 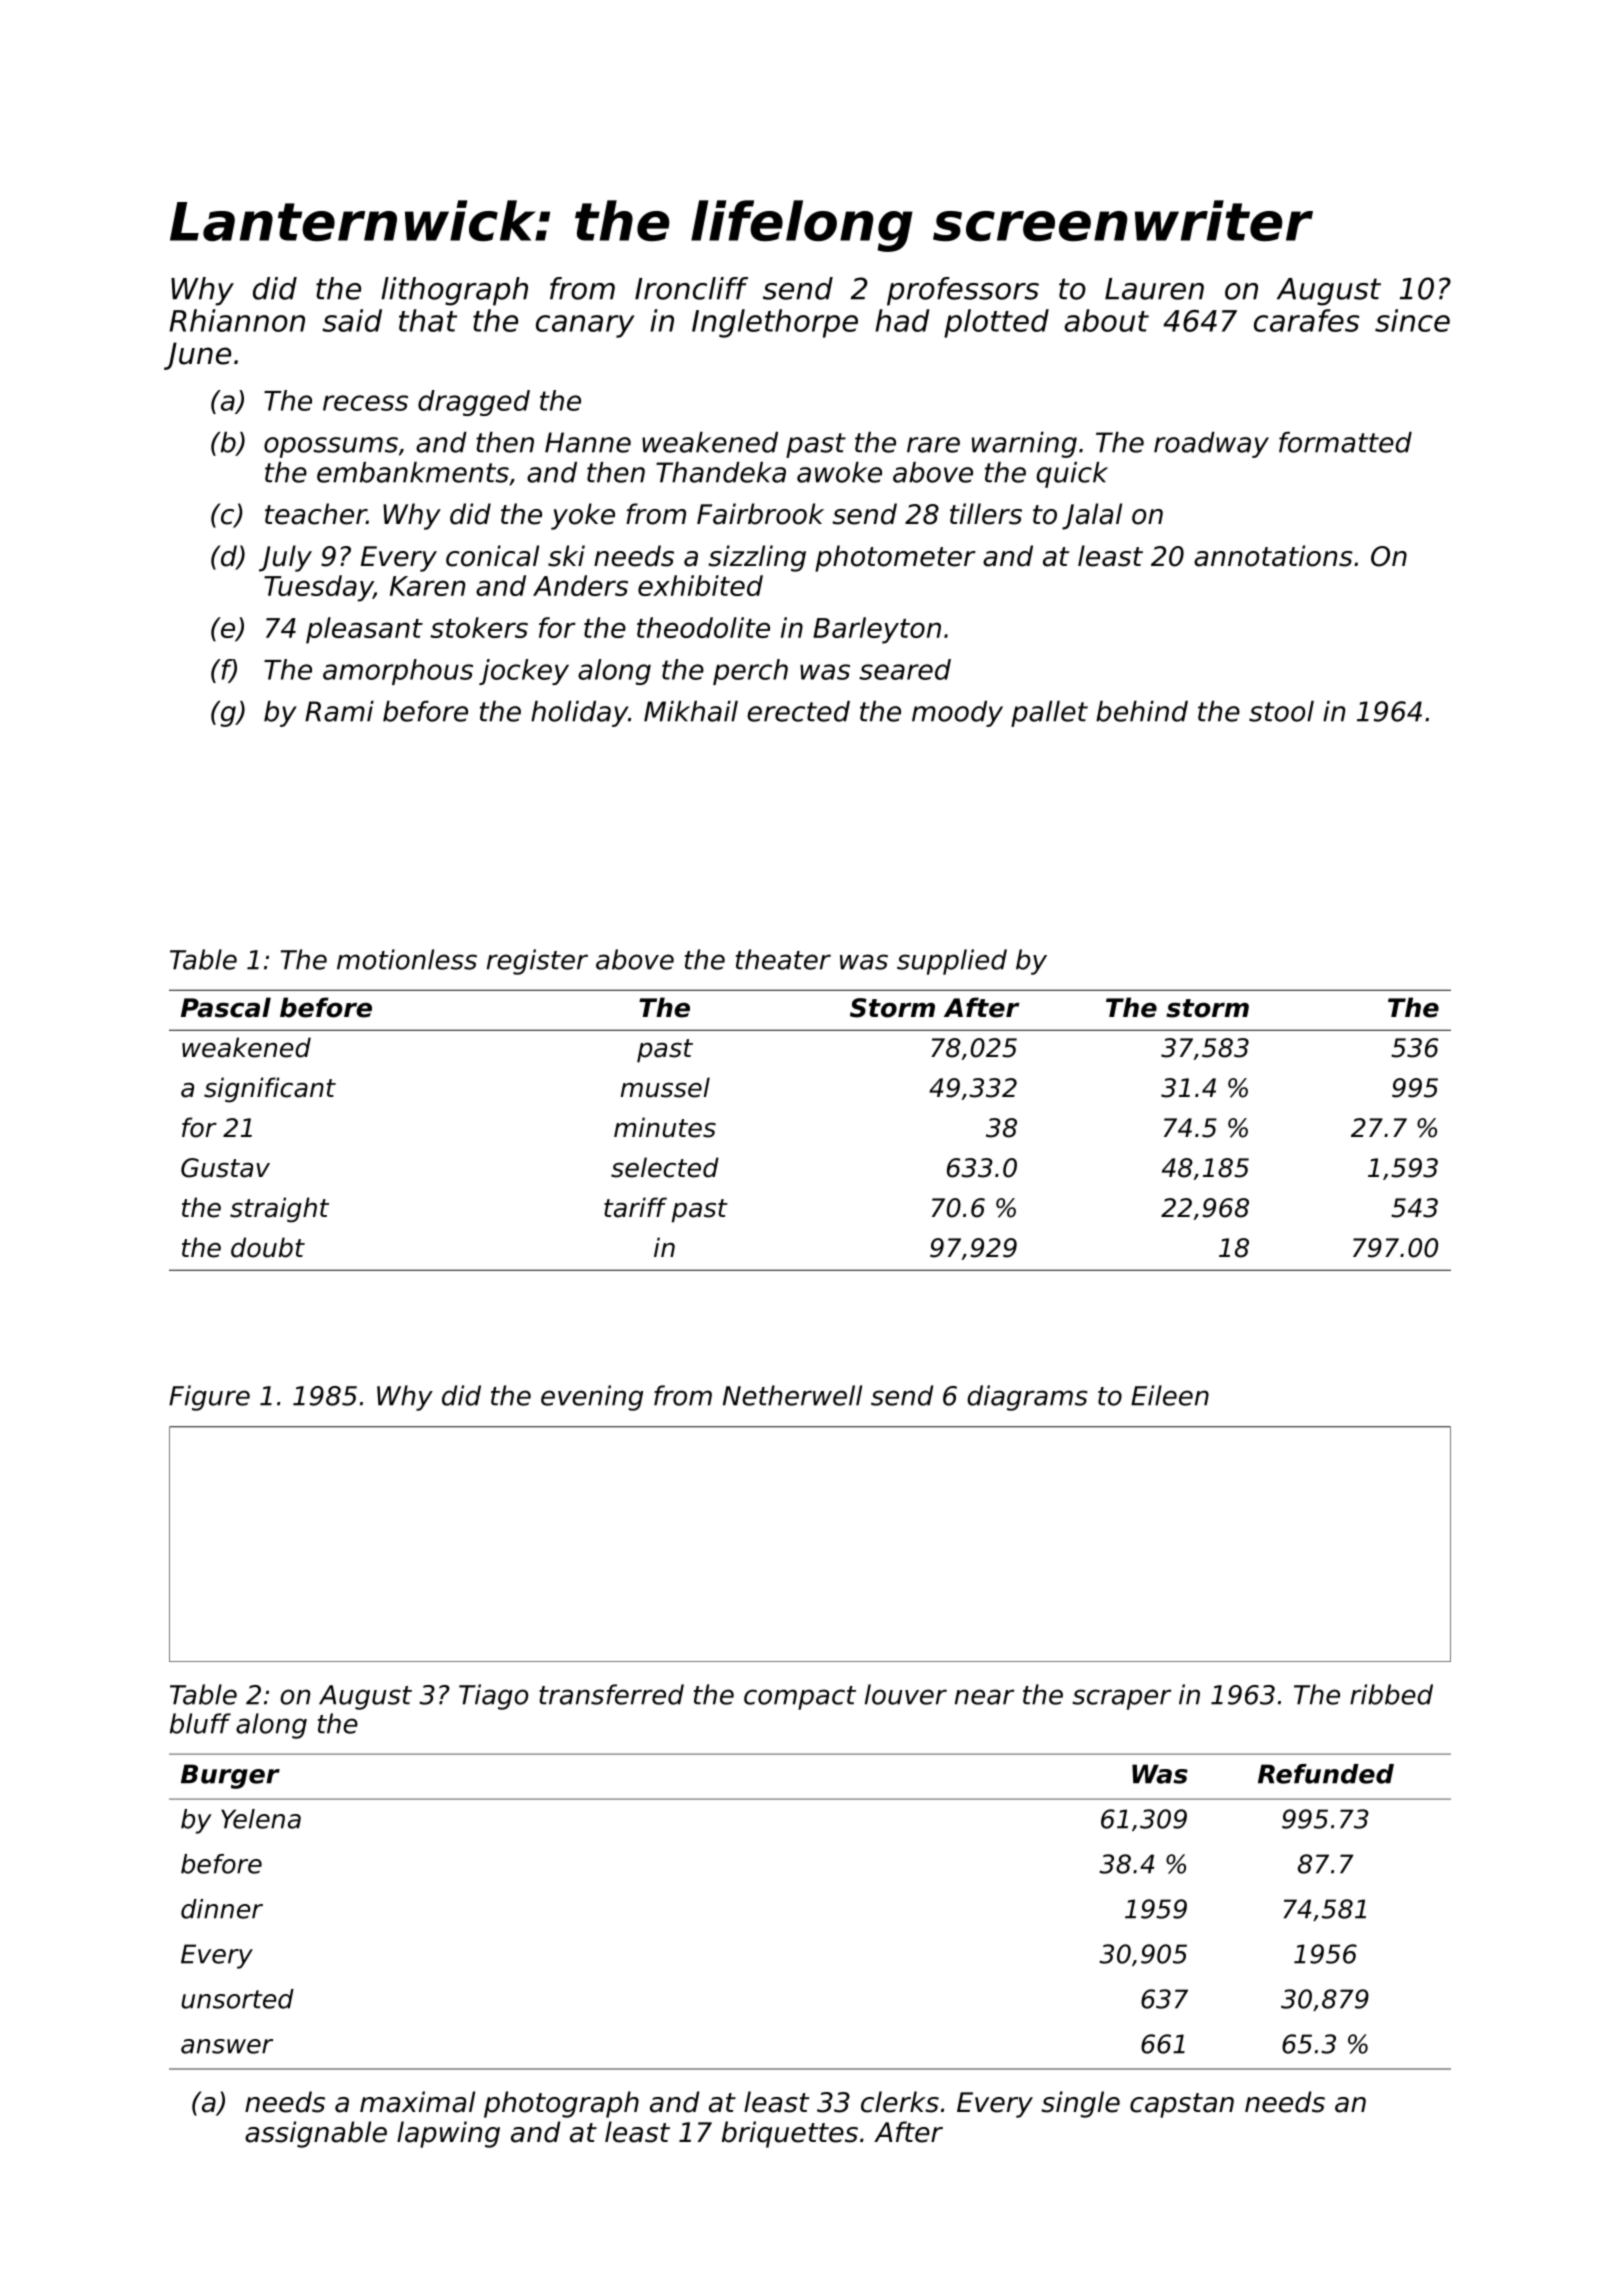 I want to click on briquettes, so click(x=790, y=2134).
